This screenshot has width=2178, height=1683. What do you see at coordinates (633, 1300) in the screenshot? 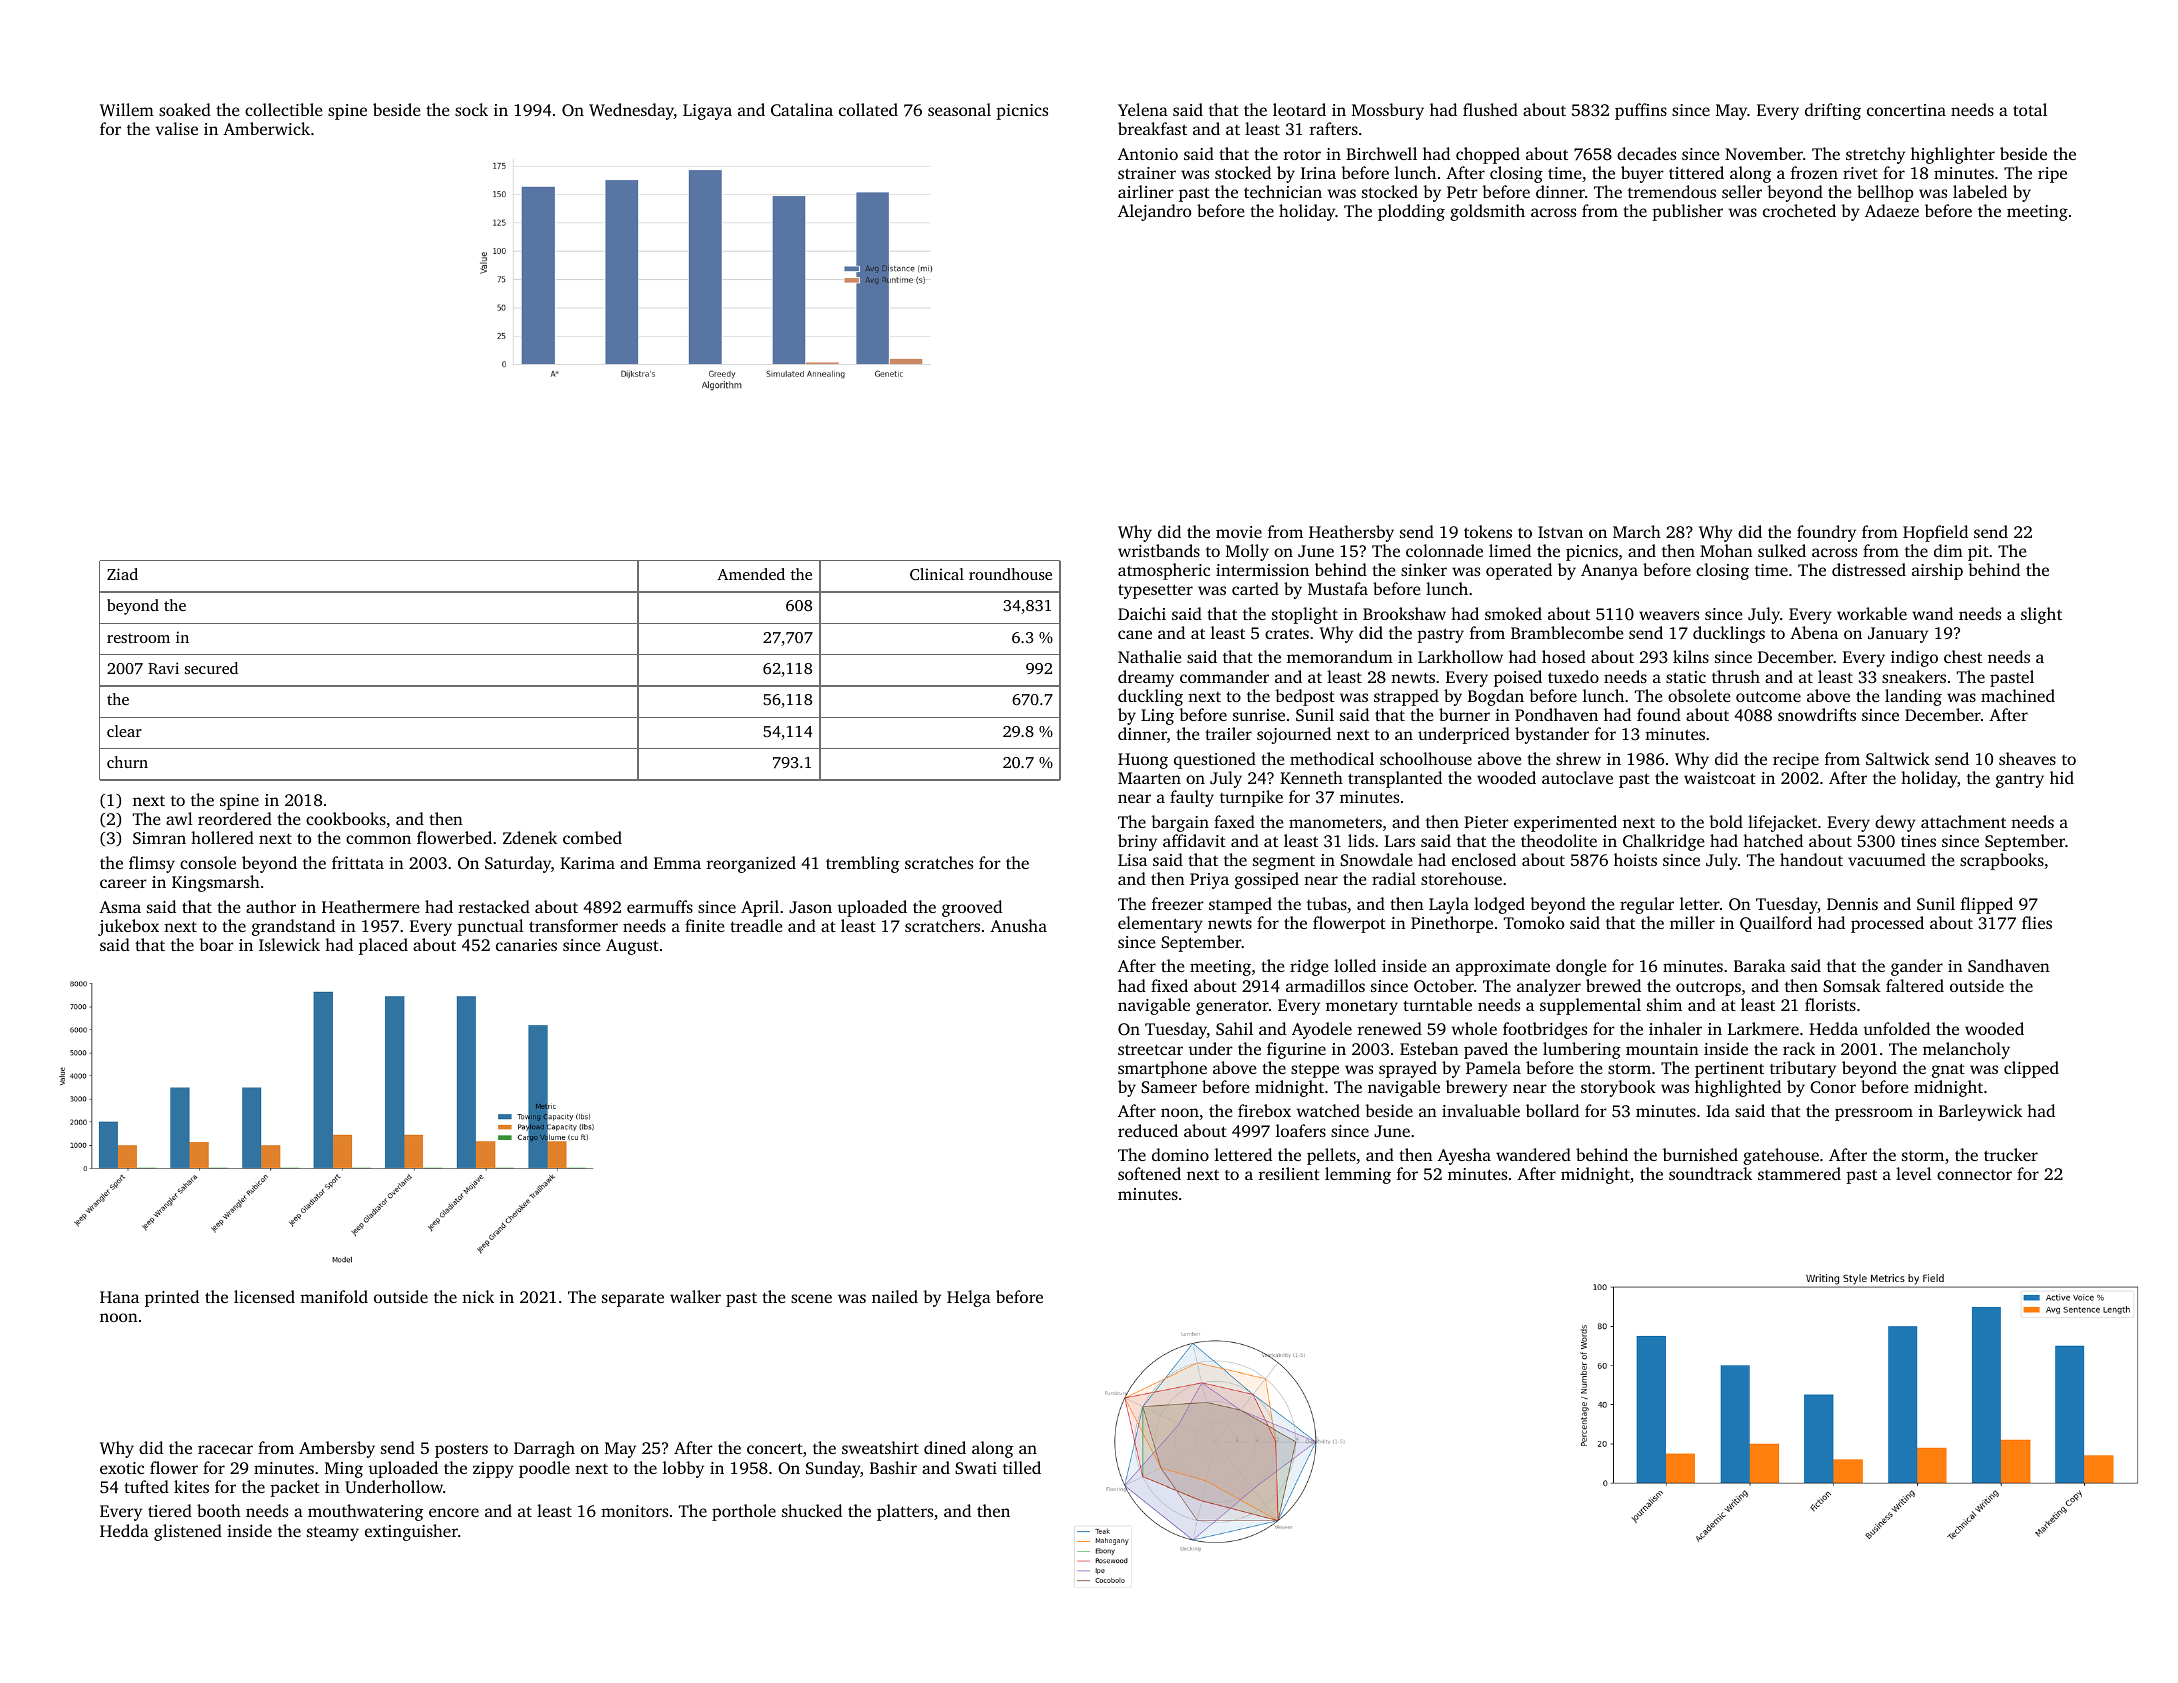
I see `separate` at bounding box center [633, 1300].
